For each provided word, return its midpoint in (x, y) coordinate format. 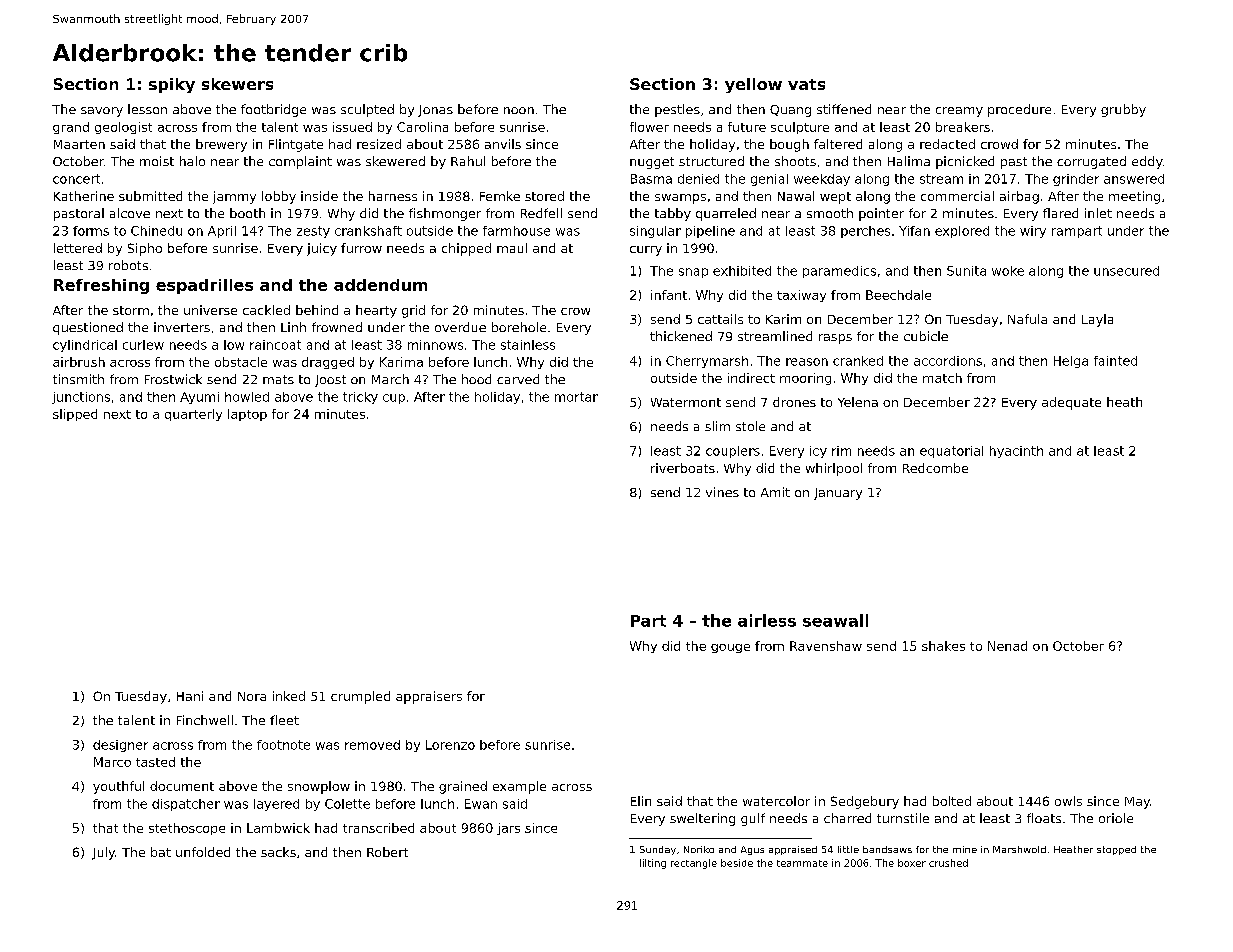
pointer (881, 214)
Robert (387, 852)
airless (767, 620)
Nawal (796, 196)
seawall (835, 620)
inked (289, 696)
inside (319, 196)
